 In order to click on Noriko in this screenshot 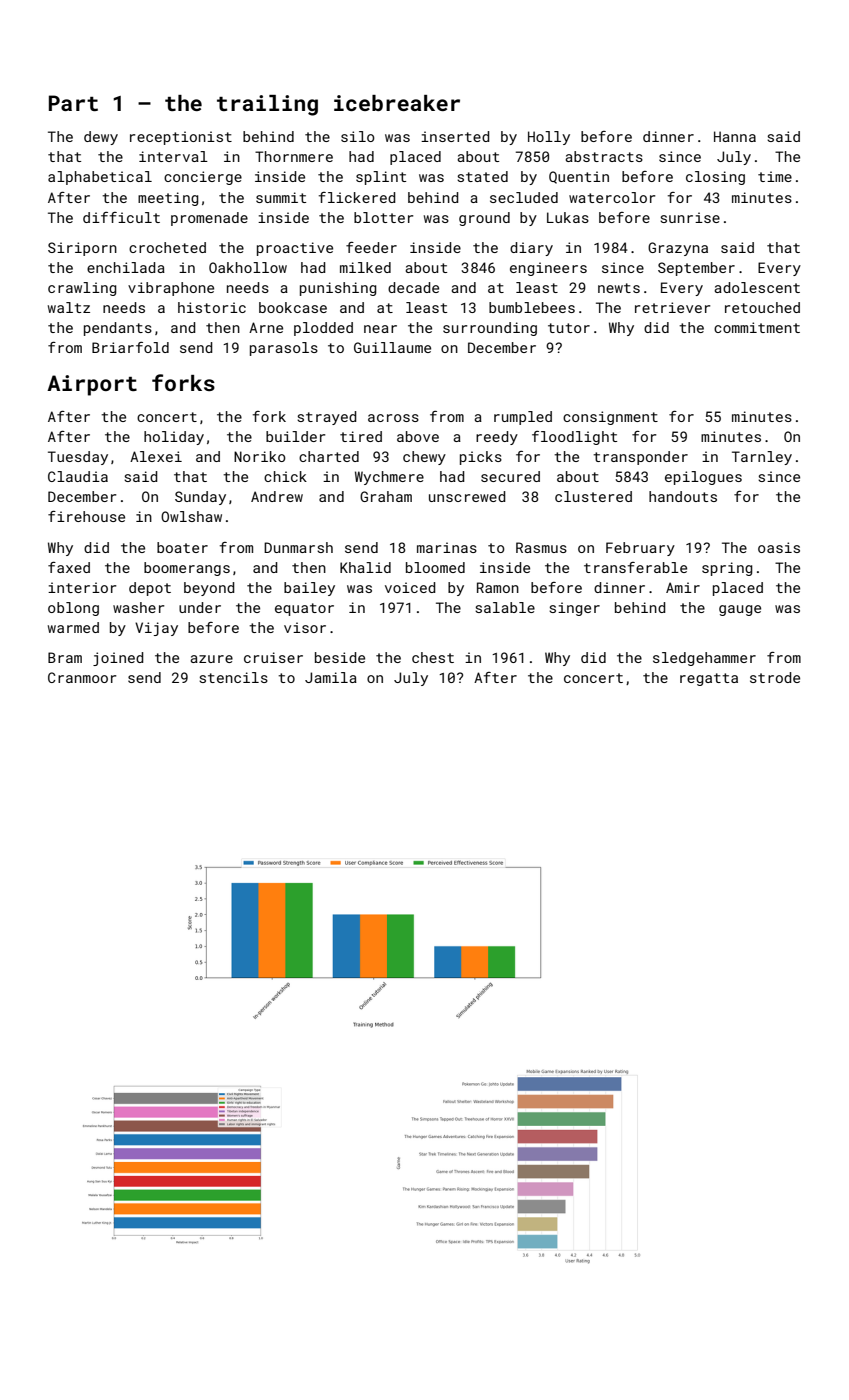, I will do `click(260, 456)`.
